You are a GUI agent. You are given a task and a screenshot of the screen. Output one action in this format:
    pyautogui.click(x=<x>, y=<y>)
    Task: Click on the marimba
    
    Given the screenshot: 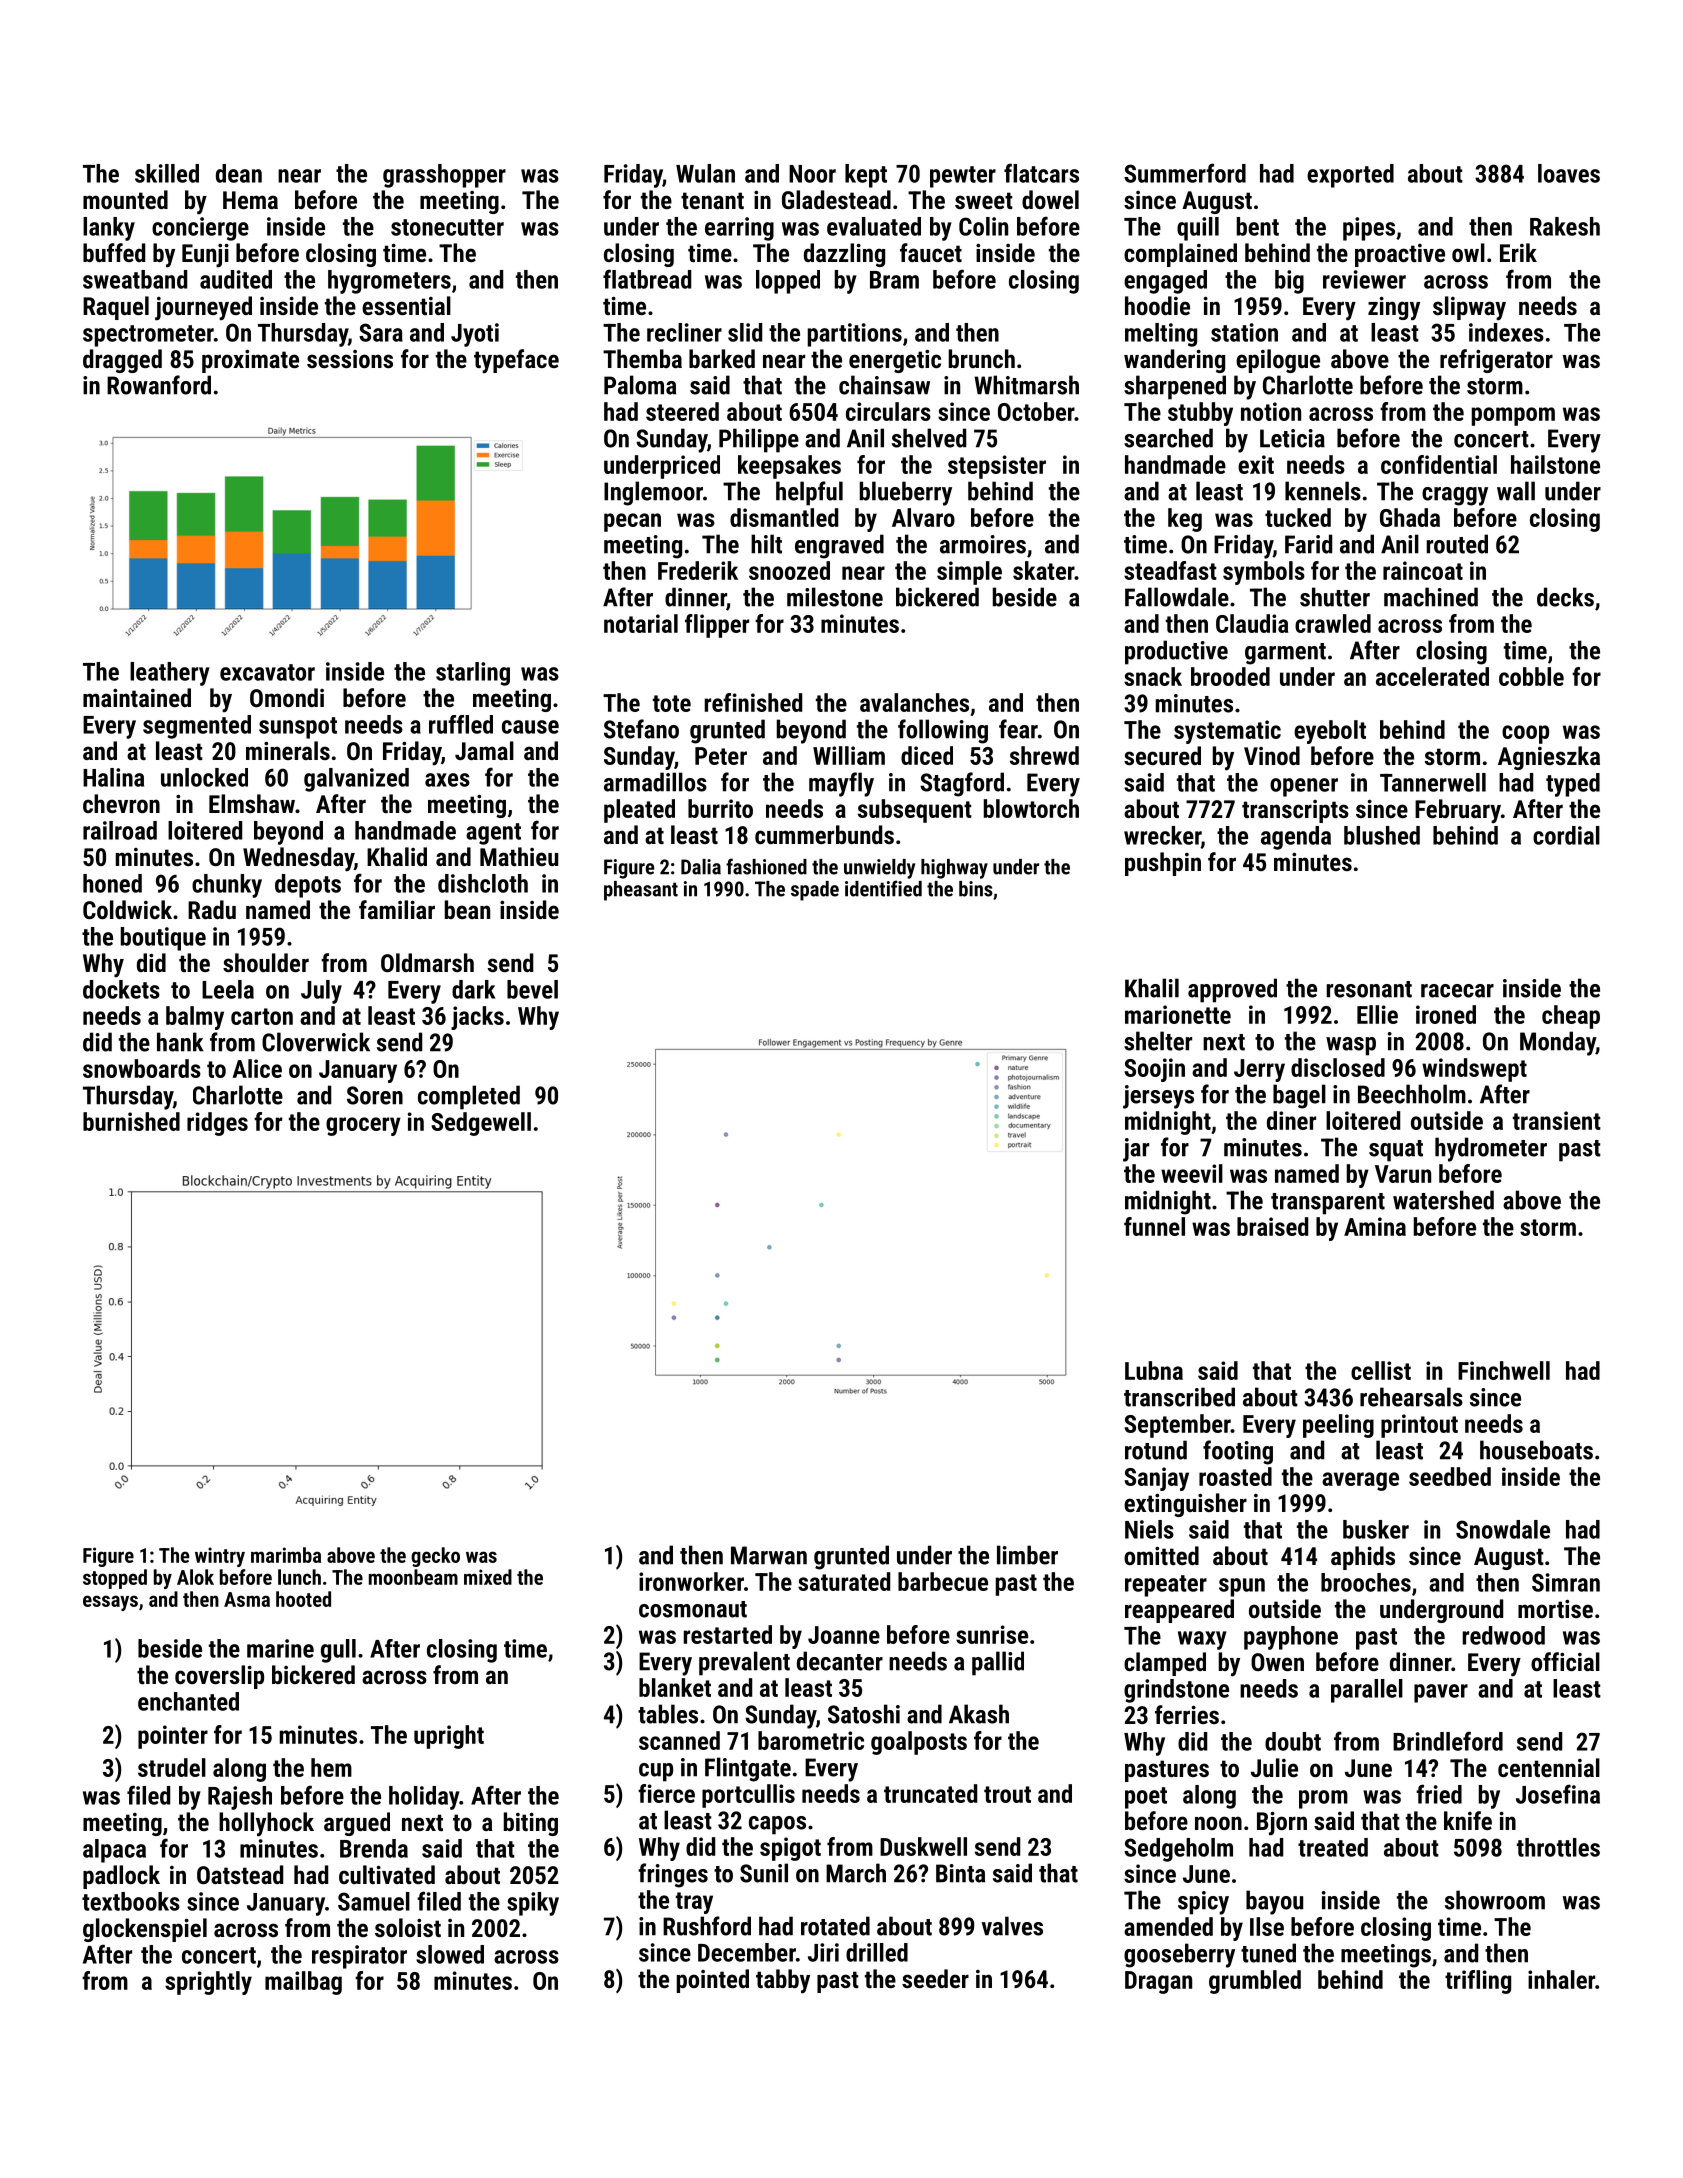 What is the action you would take?
    pyautogui.click(x=286, y=1555)
